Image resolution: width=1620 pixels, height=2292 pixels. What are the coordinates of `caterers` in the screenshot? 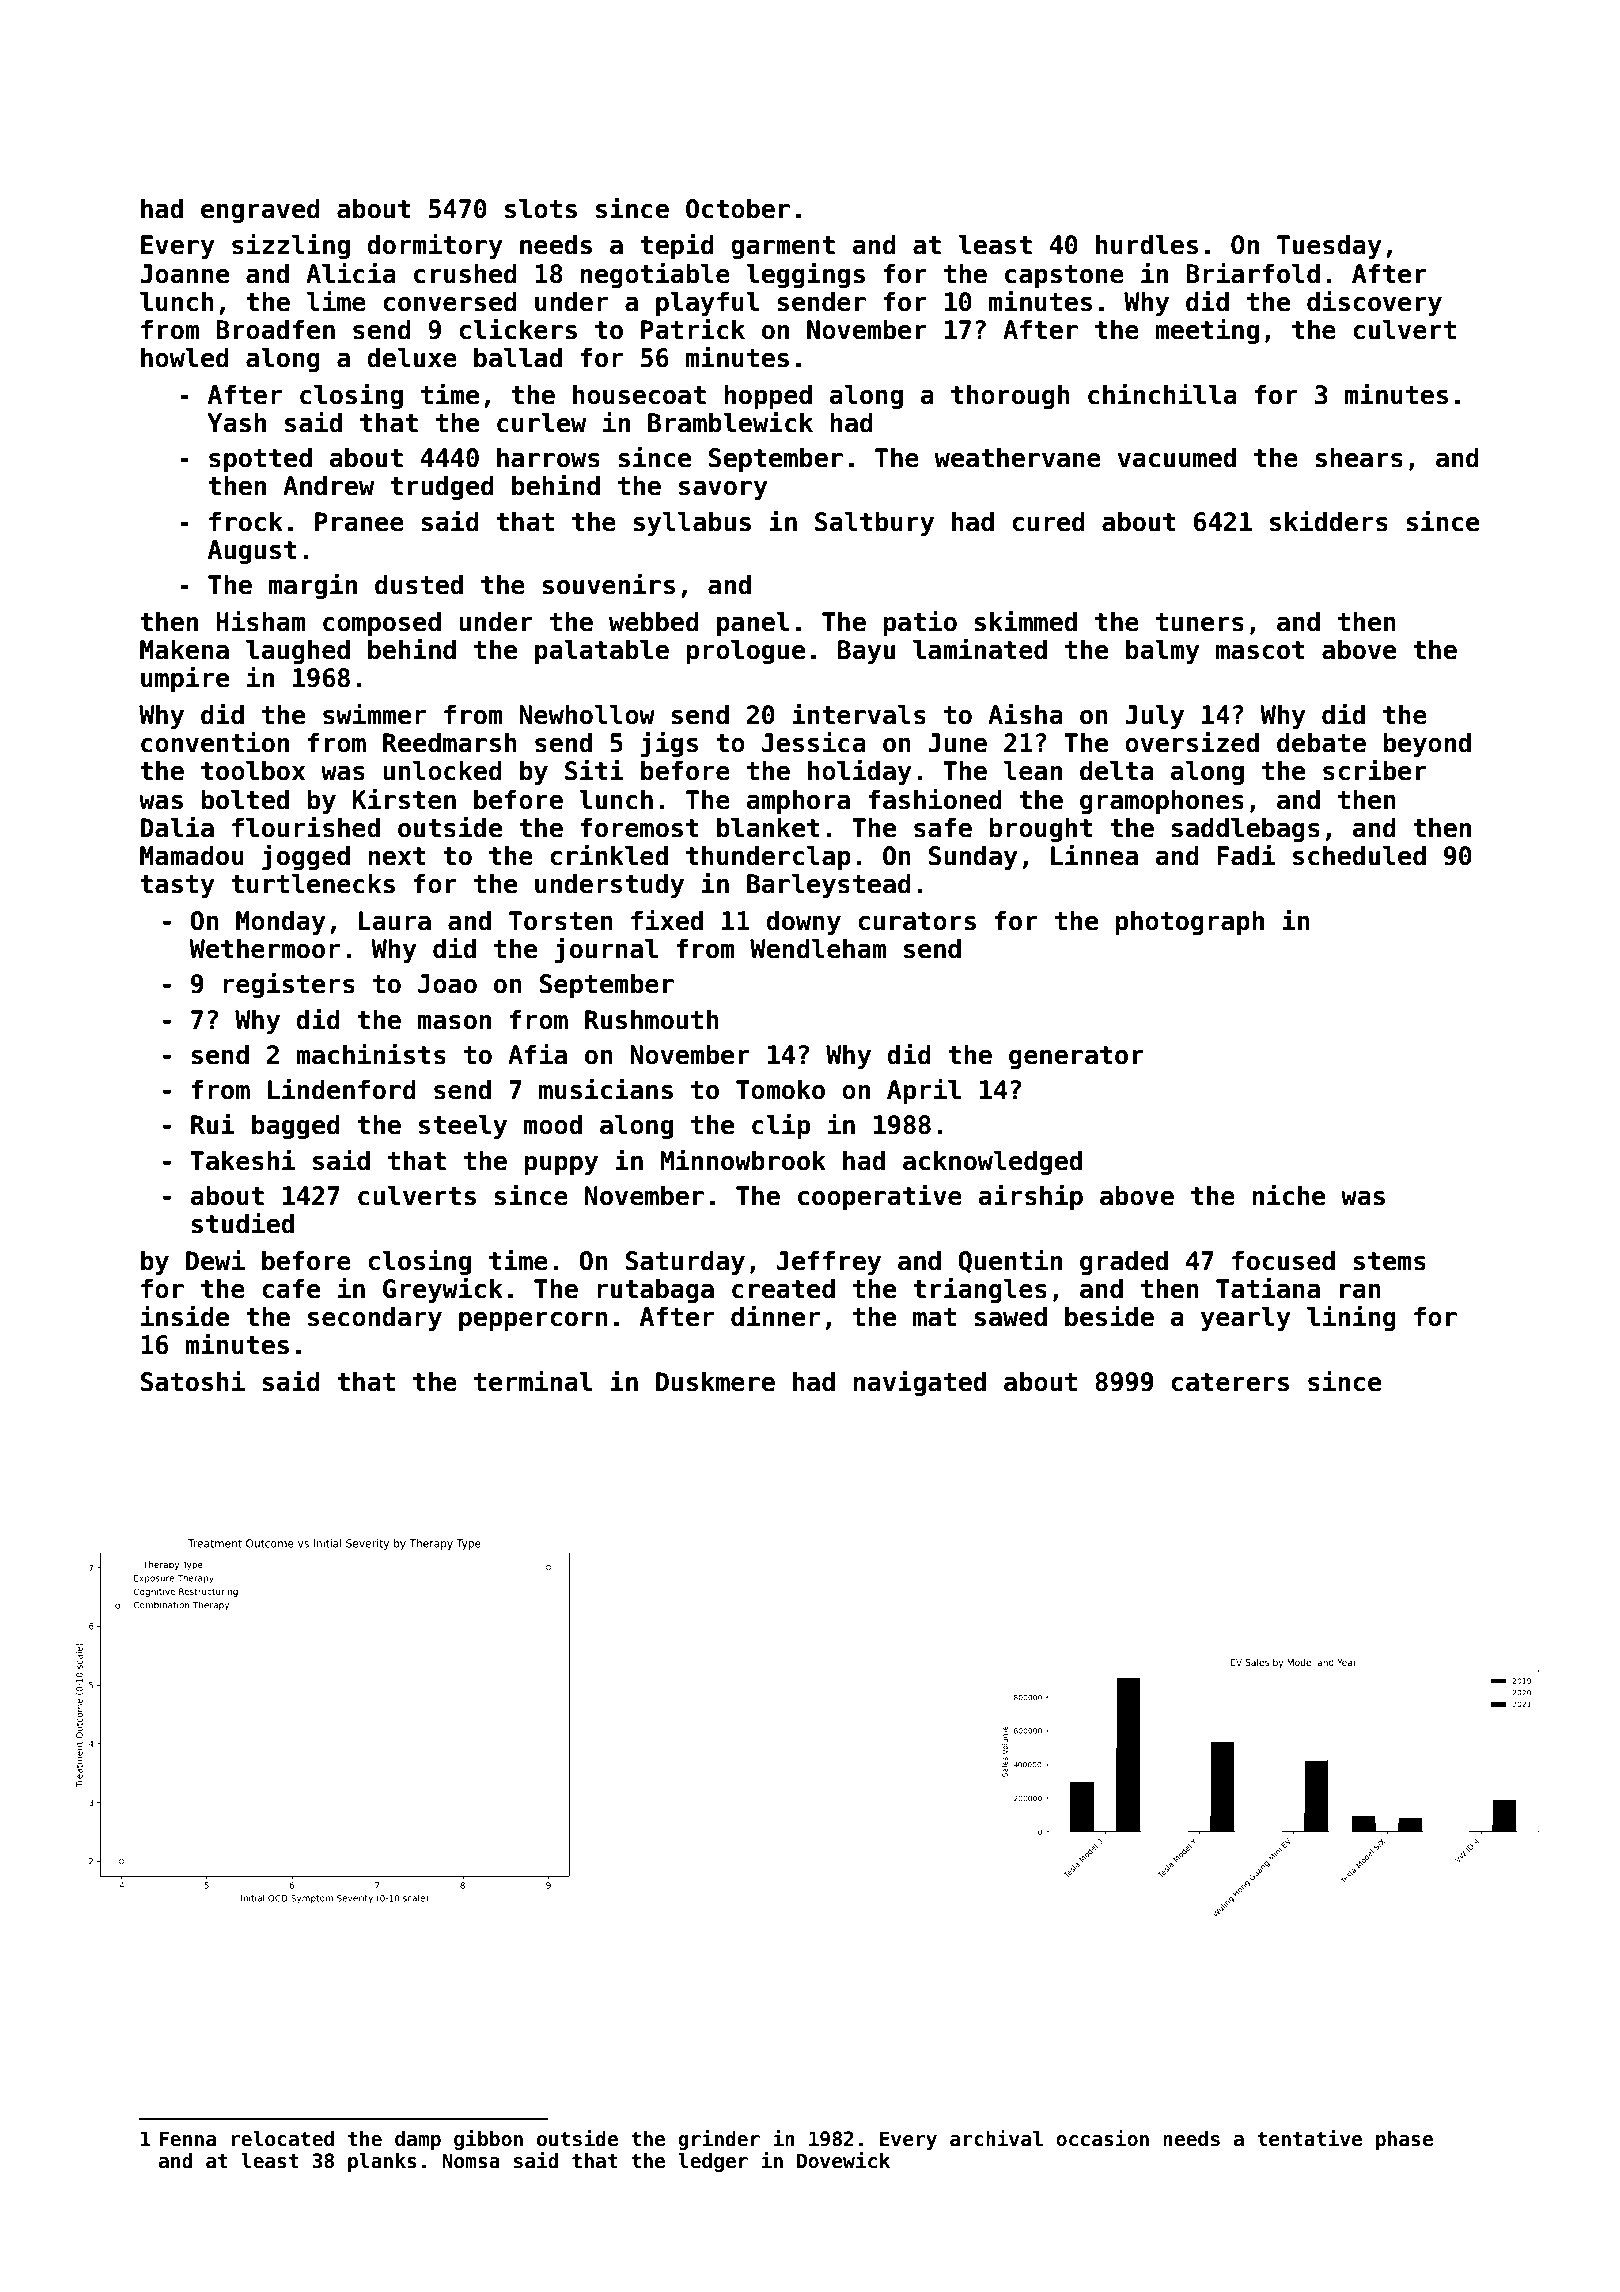 It's located at (1230, 1382).
